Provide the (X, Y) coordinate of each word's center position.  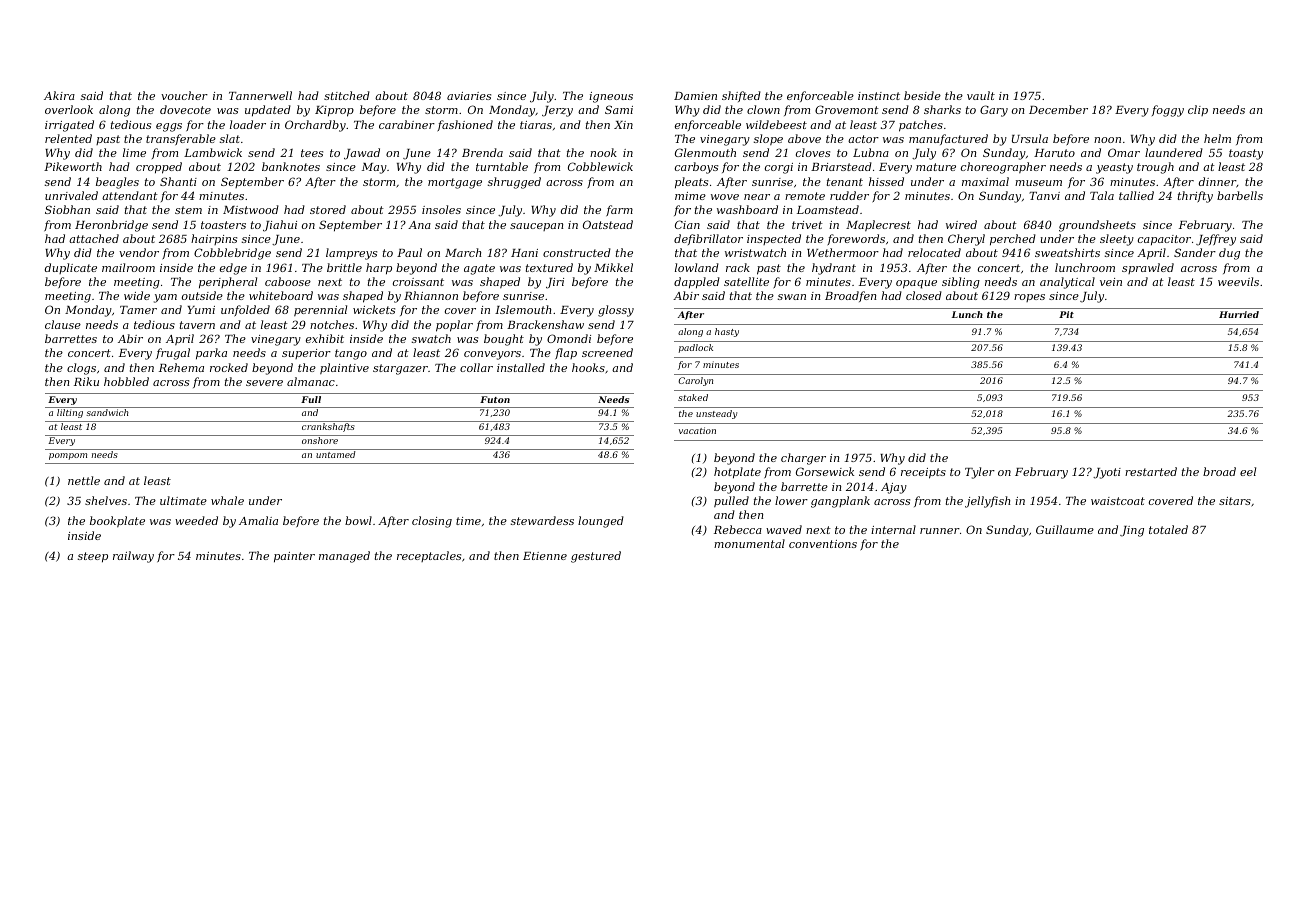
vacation (697, 430)
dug (1229, 254)
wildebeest (776, 124)
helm (1217, 138)
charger (803, 459)
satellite (746, 281)
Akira (59, 95)
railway (133, 557)
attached (94, 238)
